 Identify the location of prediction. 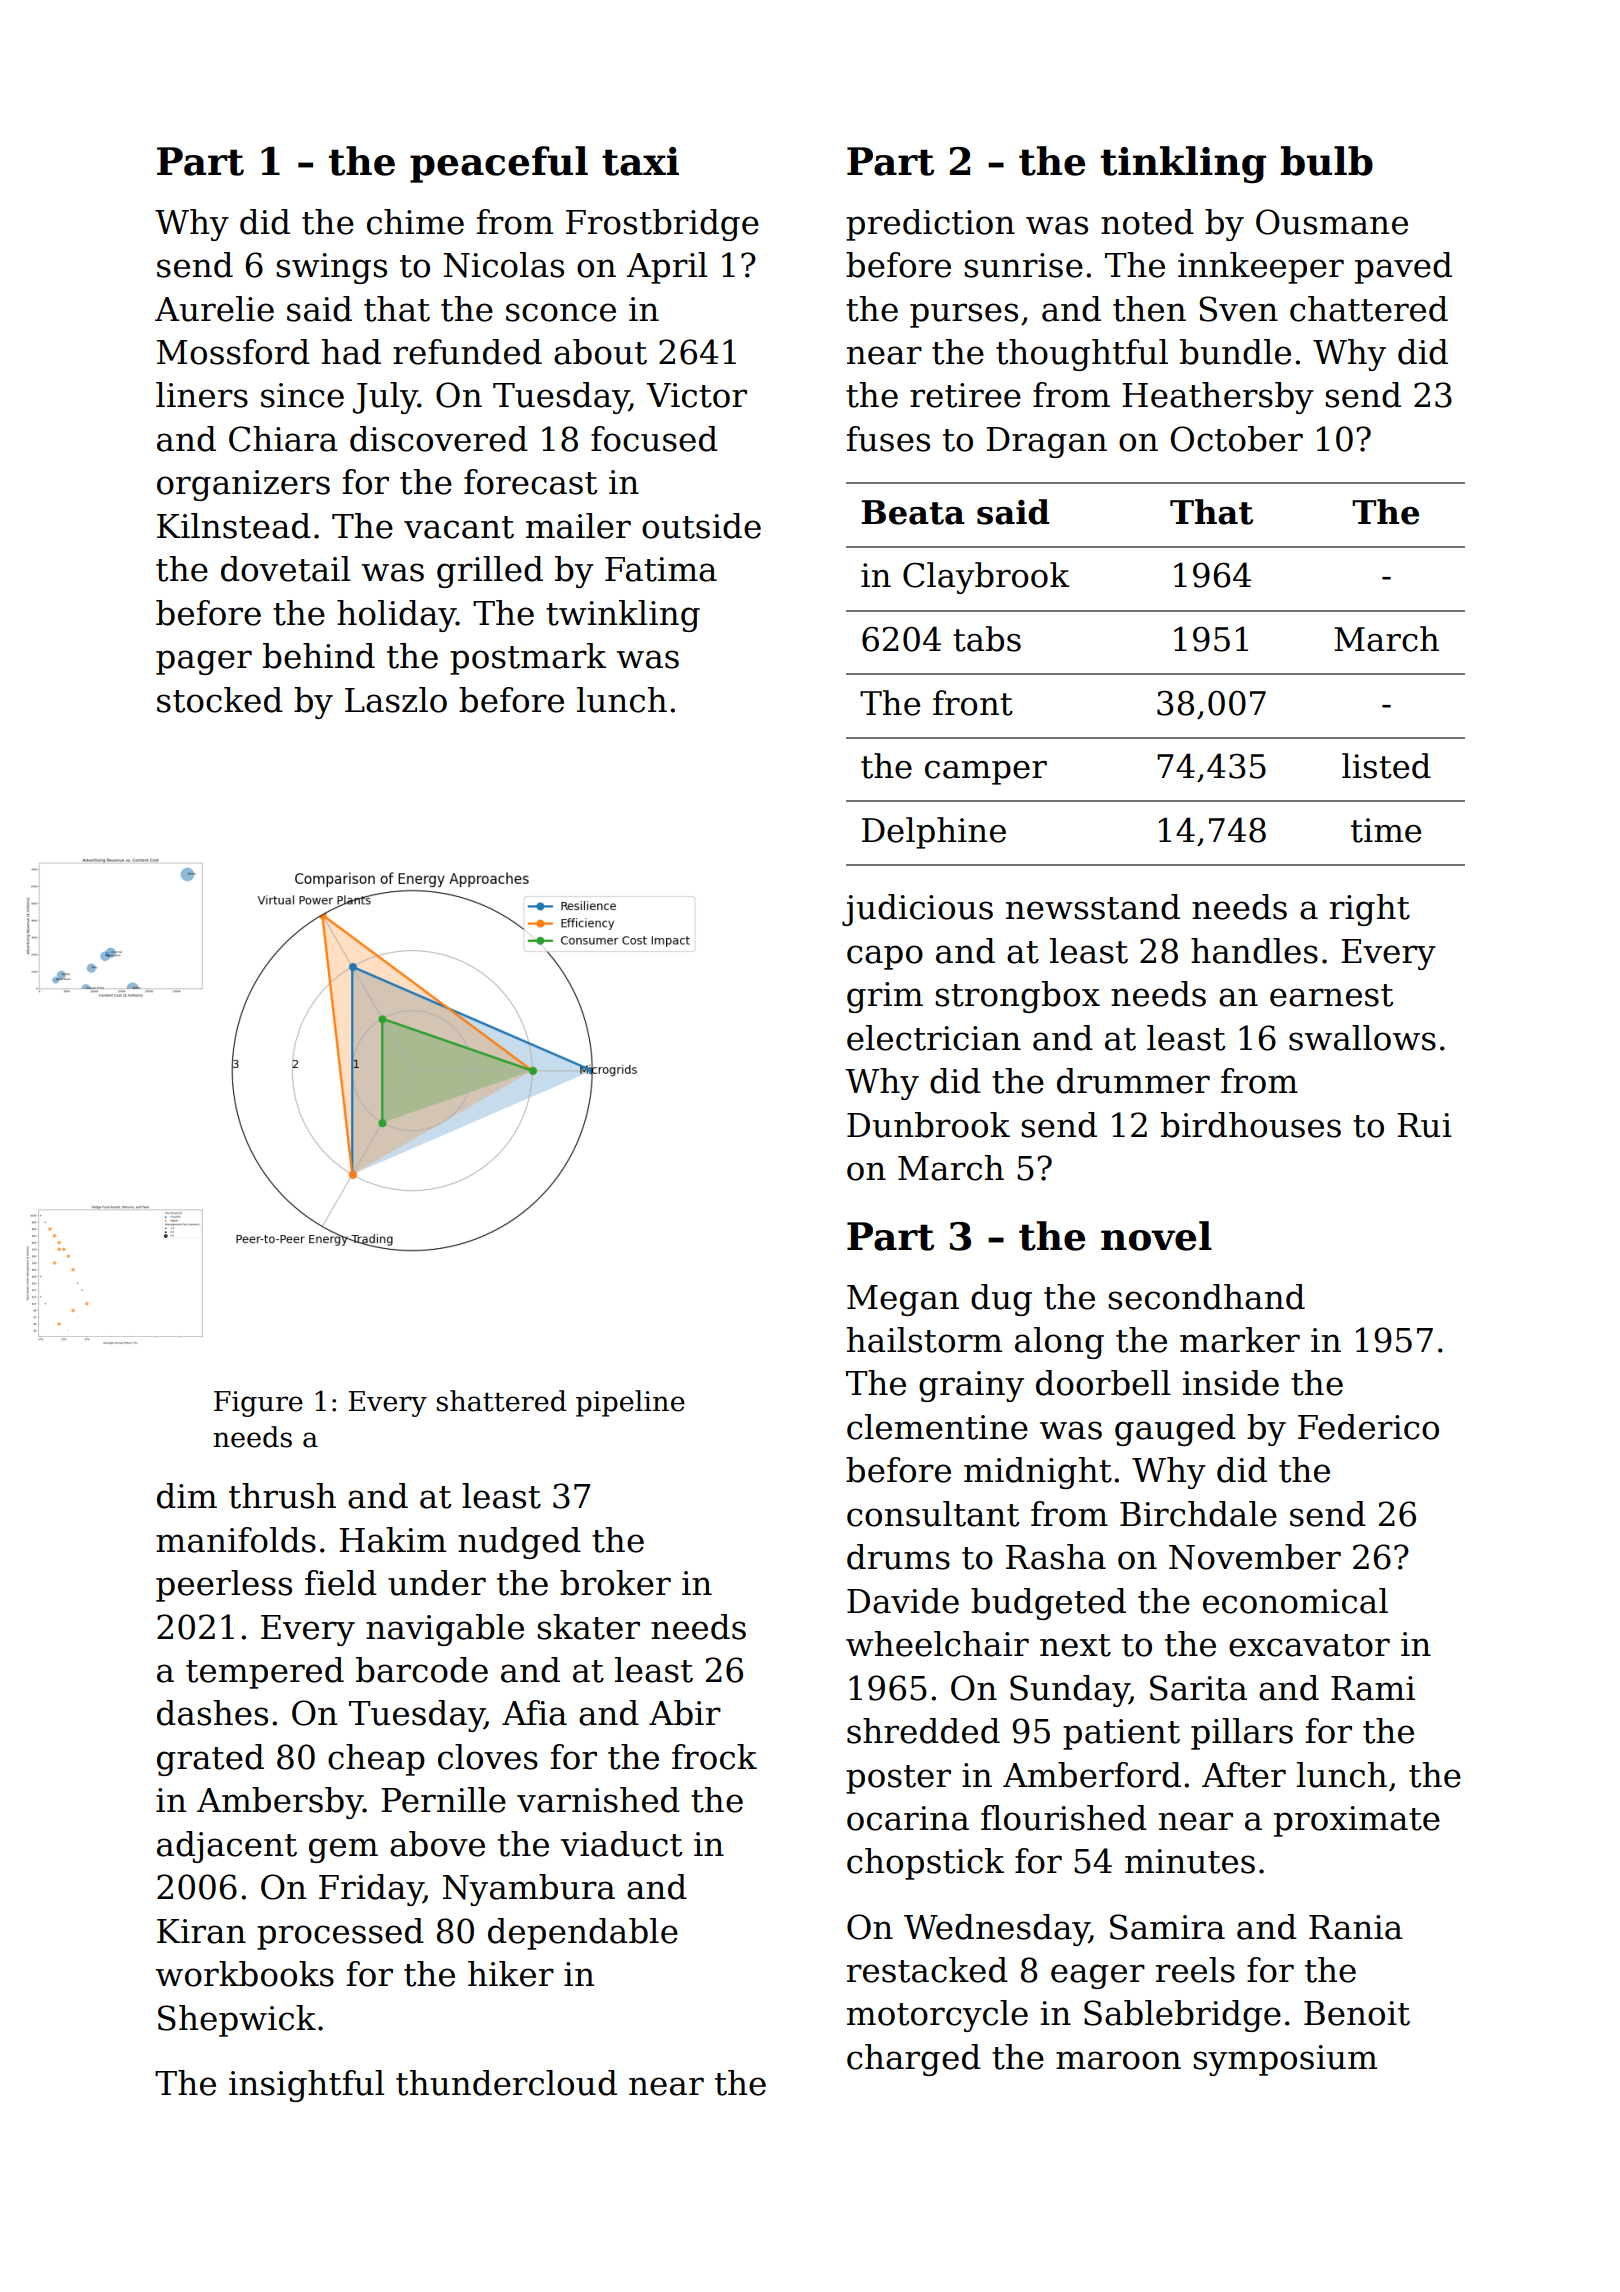
(930, 225).
